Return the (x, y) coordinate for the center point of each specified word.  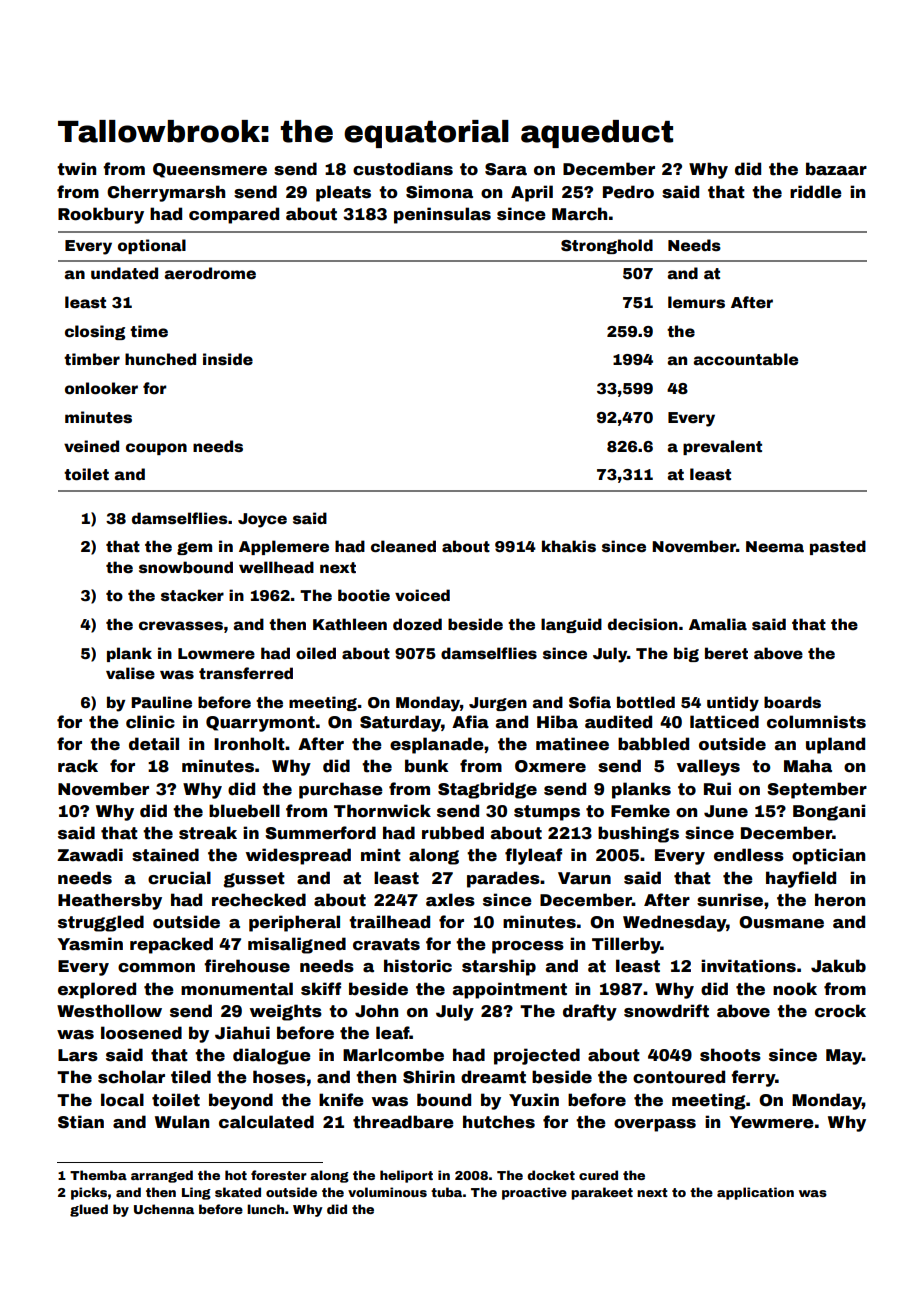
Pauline (161, 702)
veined (91, 446)
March (579, 214)
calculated (266, 1122)
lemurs (696, 302)
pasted (838, 547)
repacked (171, 945)
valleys (708, 767)
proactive (534, 1193)
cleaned (403, 546)
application (755, 1193)
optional (152, 246)
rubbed (453, 833)
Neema (775, 546)
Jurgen (498, 704)
